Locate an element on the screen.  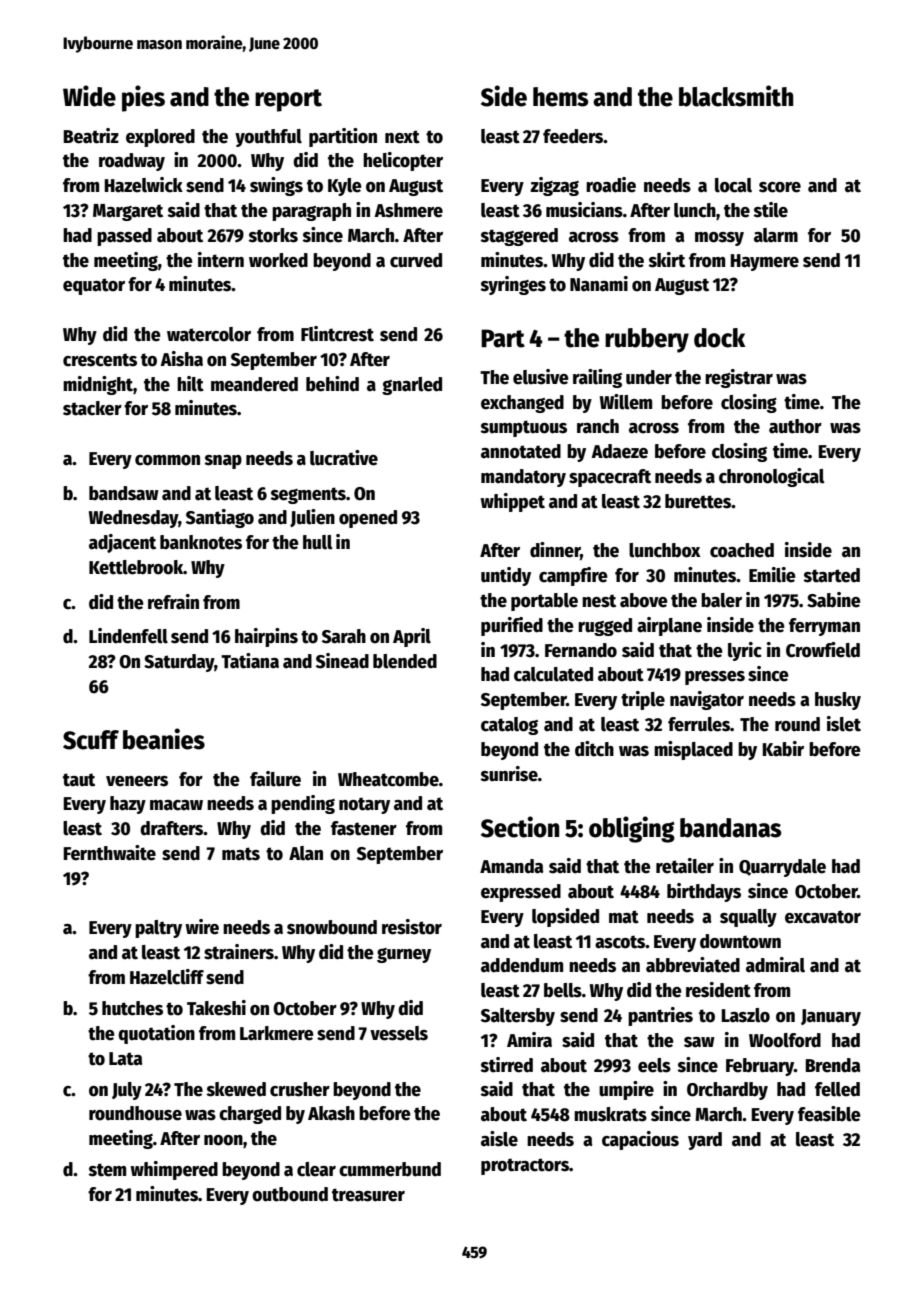
Takeshi is located at coordinates (216, 1008).
